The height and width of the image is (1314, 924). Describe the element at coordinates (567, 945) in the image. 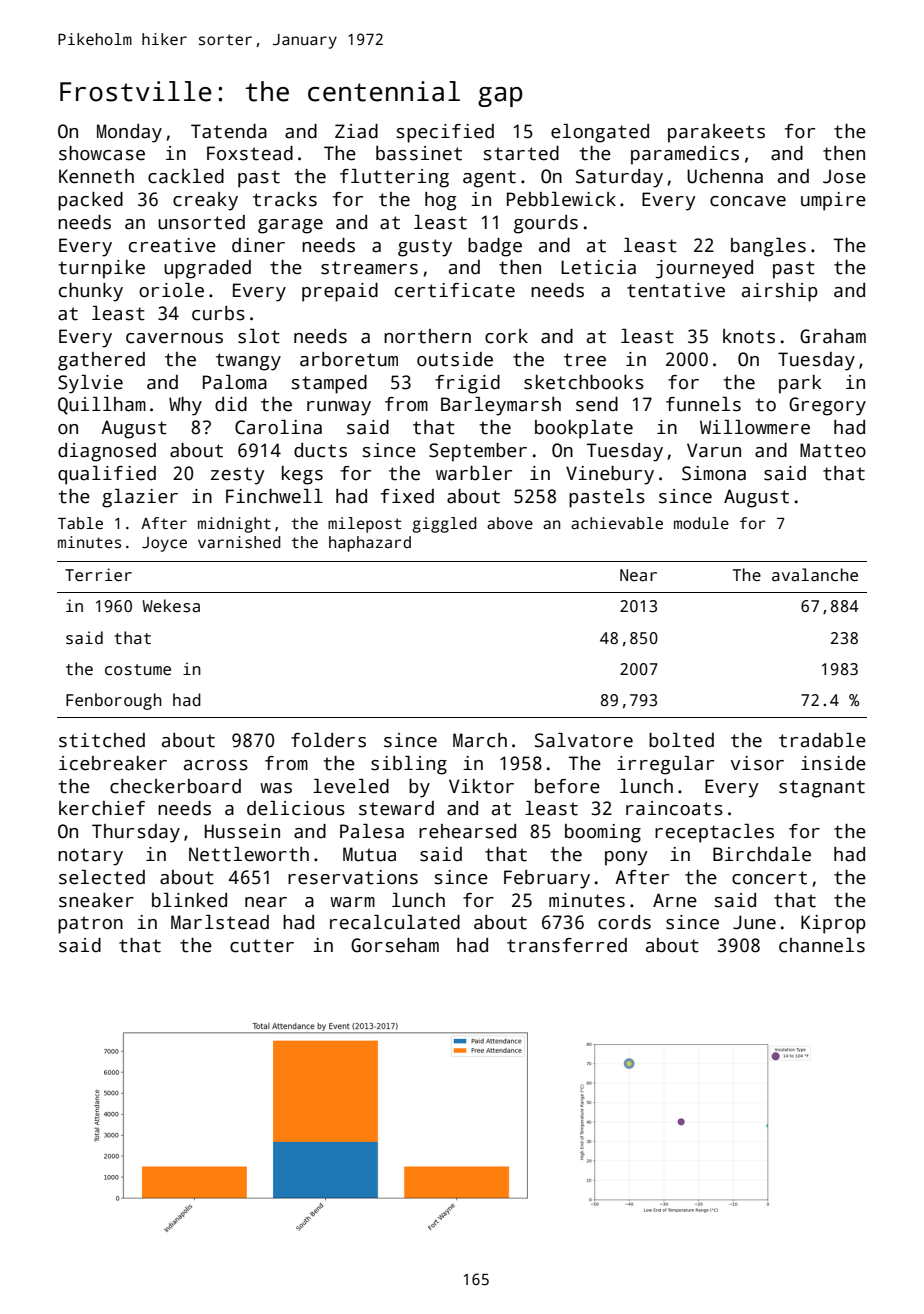

I see `transferred` at that location.
